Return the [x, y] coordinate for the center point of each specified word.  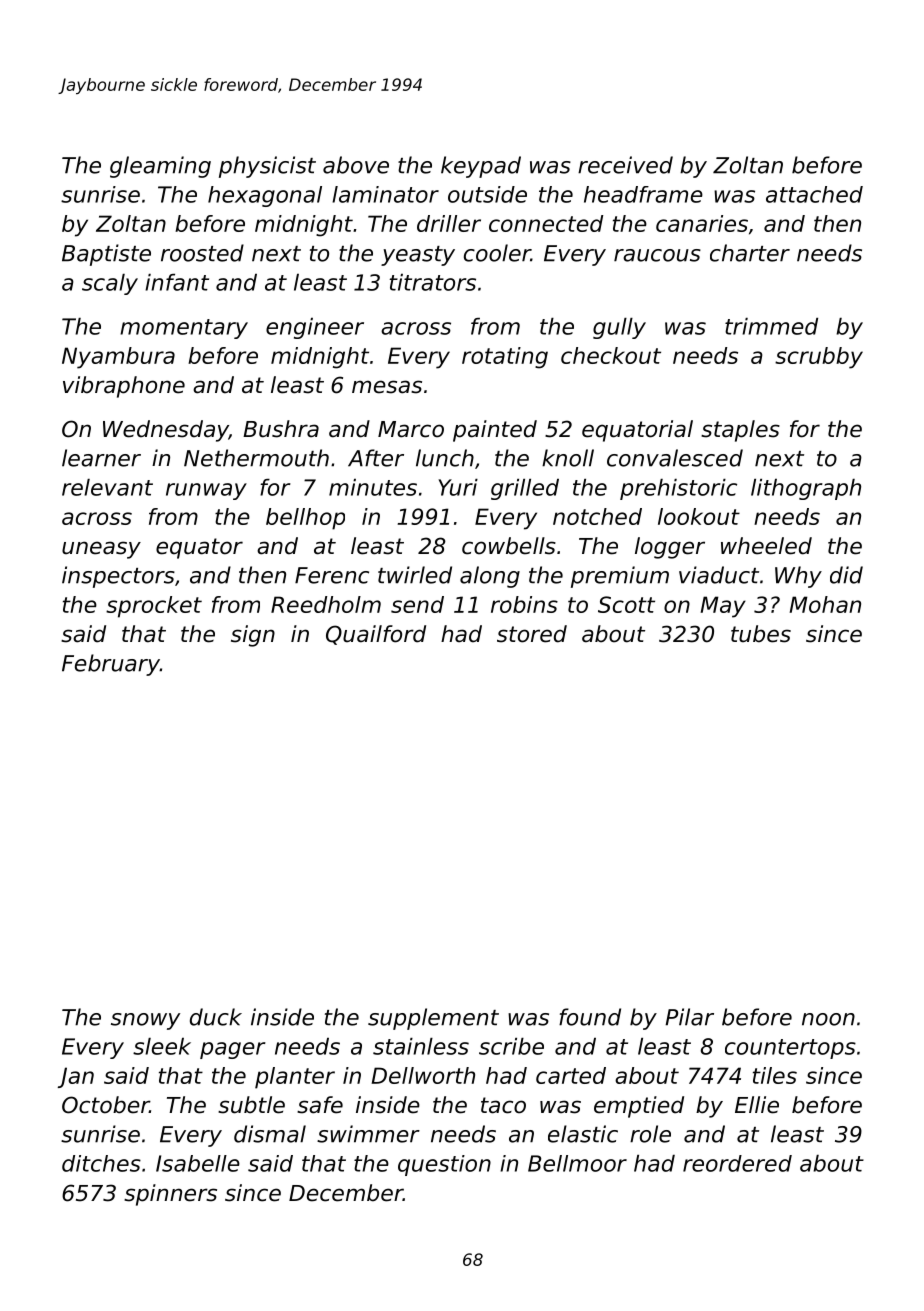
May [723, 607]
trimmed [771, 326]
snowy [145, 1021]
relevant [107, 487]
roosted [202, 253]
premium [620, 577]
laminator [385, 194]
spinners [170, 1195]
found [590, 1017]
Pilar [689, 1017]
